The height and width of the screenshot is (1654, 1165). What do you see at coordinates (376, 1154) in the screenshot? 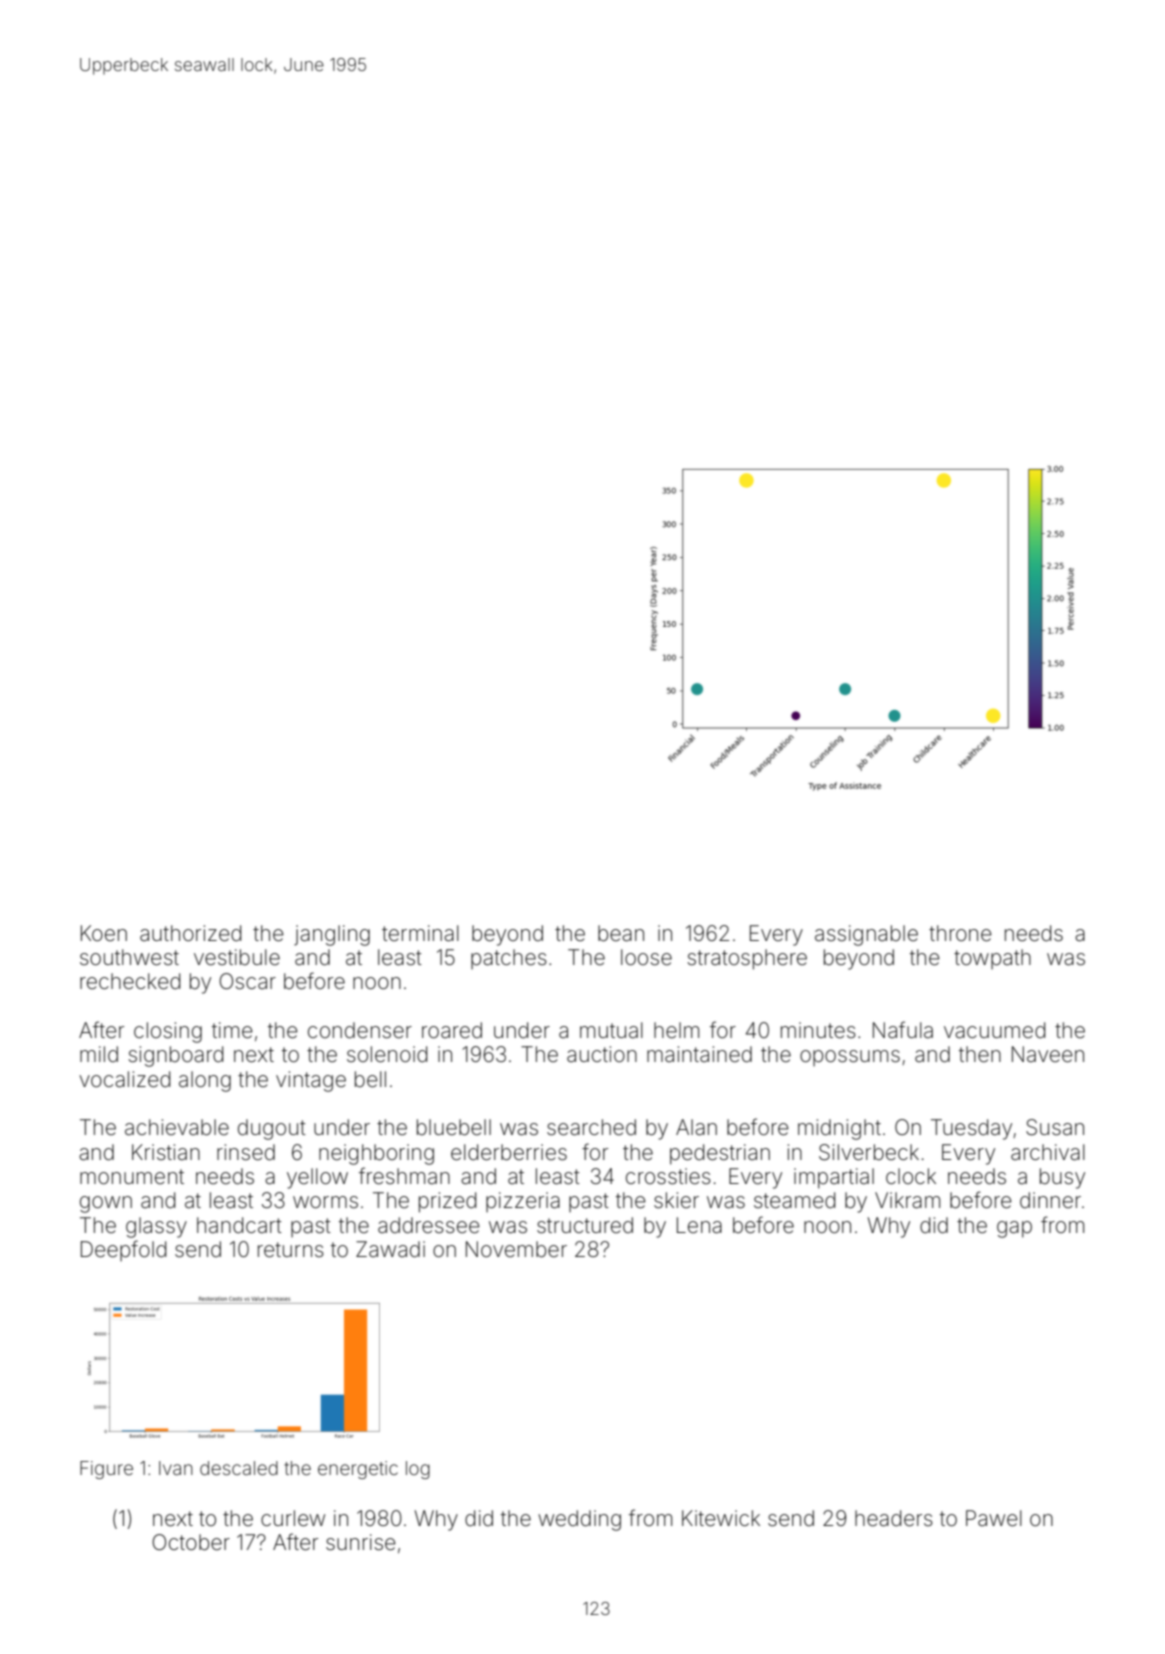
I see `neighboring` at bounding box center [376, 1154].
